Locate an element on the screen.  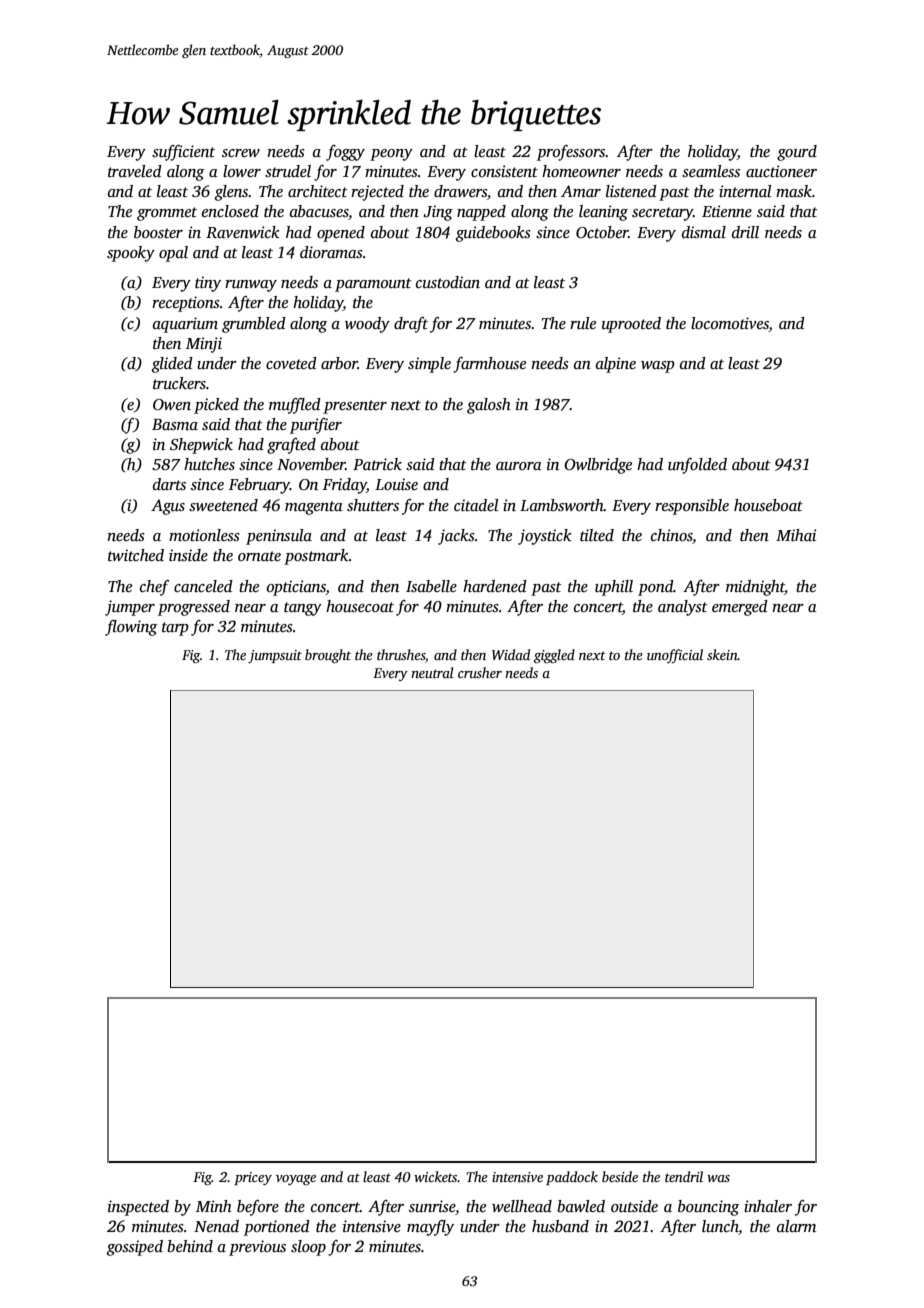
traveled is located at coordinates (135, 171).
